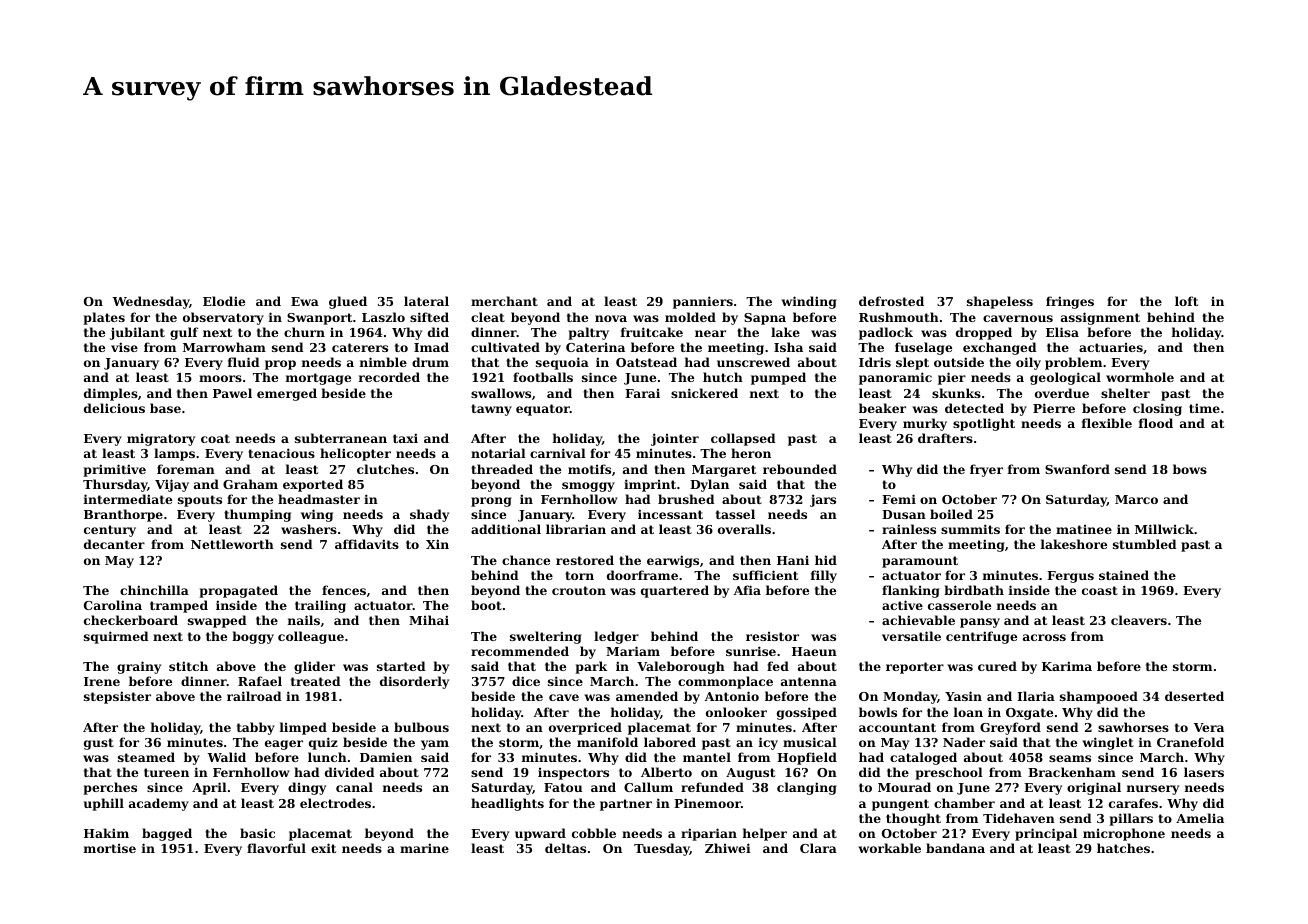 The width and height of the screenshot is (1308, 924). What do you see at coordinates (304, 332) in the screenshot?
I see `churn` at bounding box center [304, 332].
